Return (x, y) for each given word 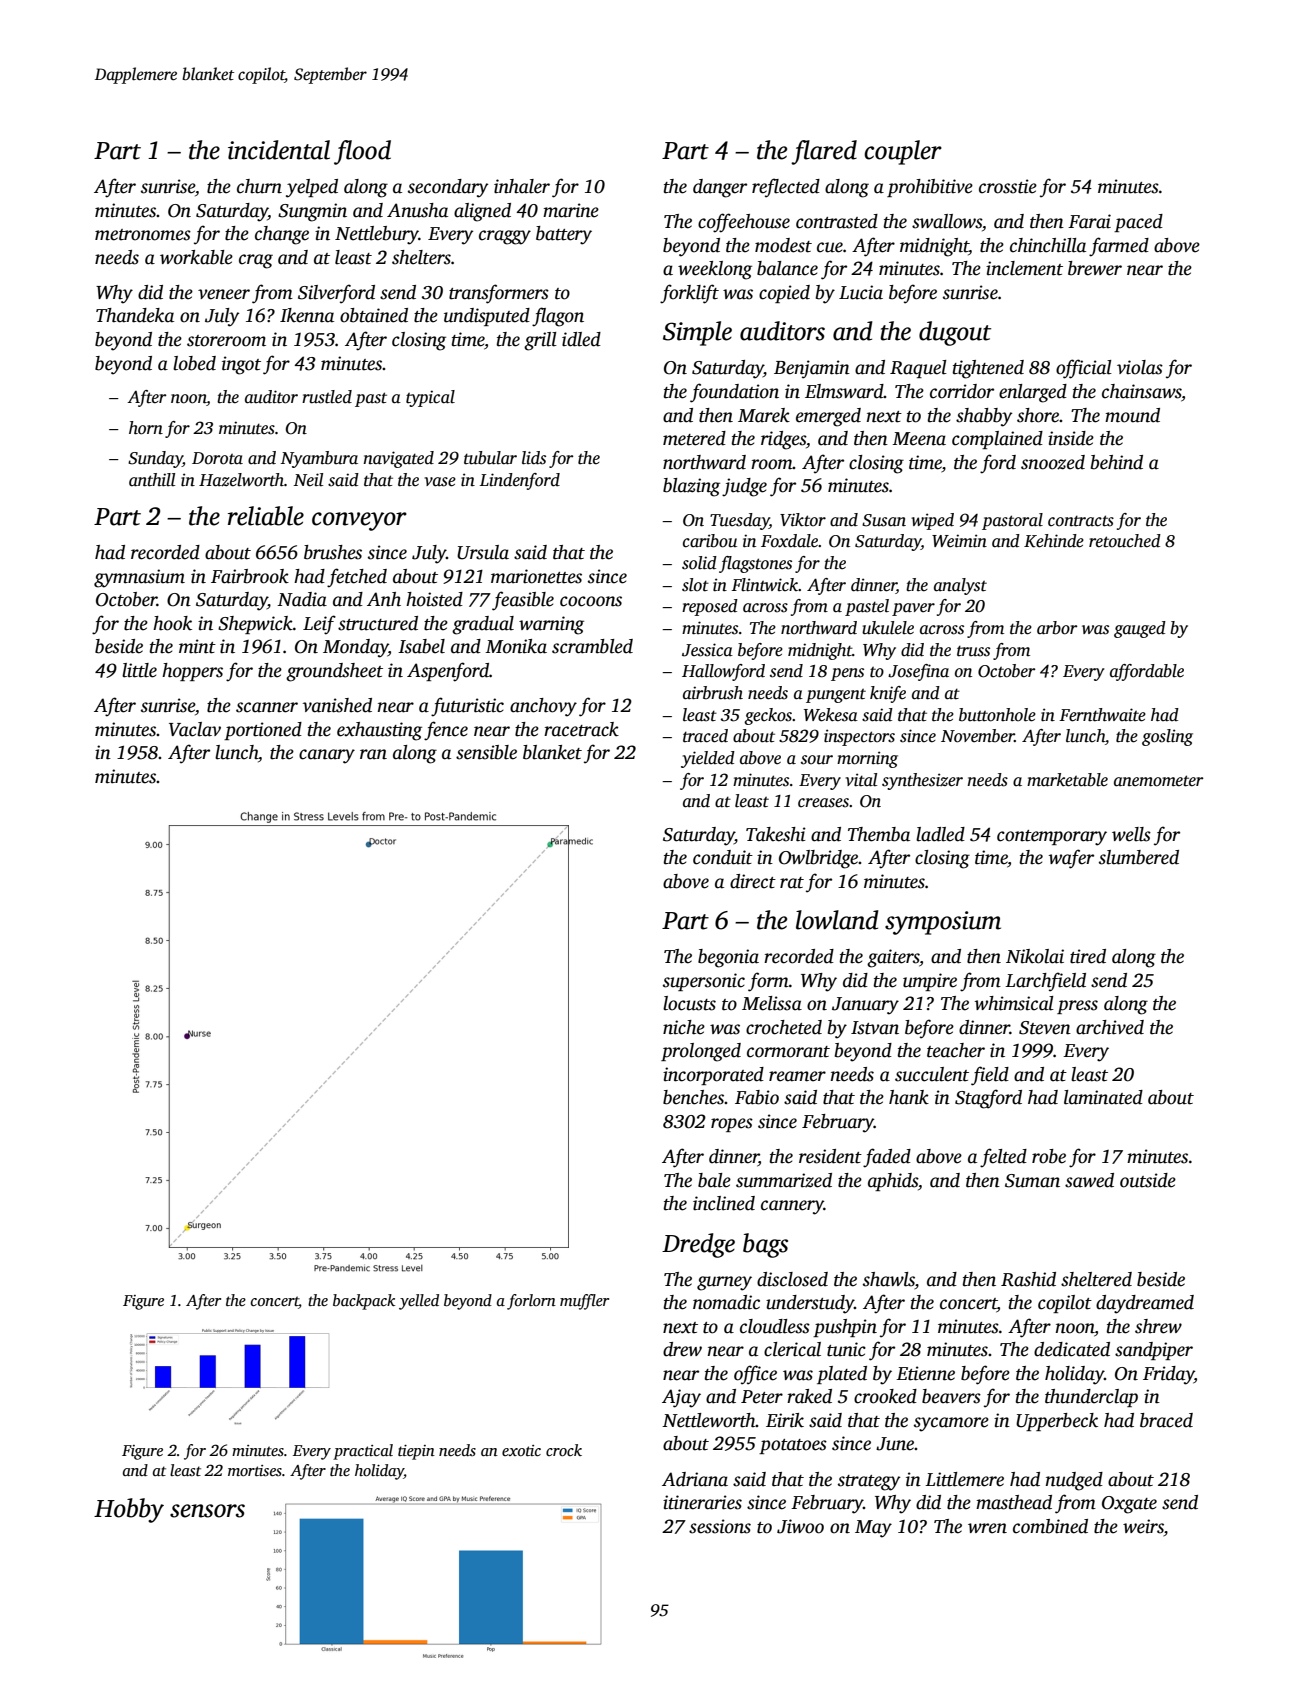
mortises (255, 1471)
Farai (1089, 221)
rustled (327, 397)
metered (694, 438)
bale (714, 1180)
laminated (1103, 1097)
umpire (930, 982)
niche (684, 1027)
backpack (364, 1302)
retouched (1125, 541)
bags (765, 1245)
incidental (279, 150)
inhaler (522, 186)
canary (327, 756)
